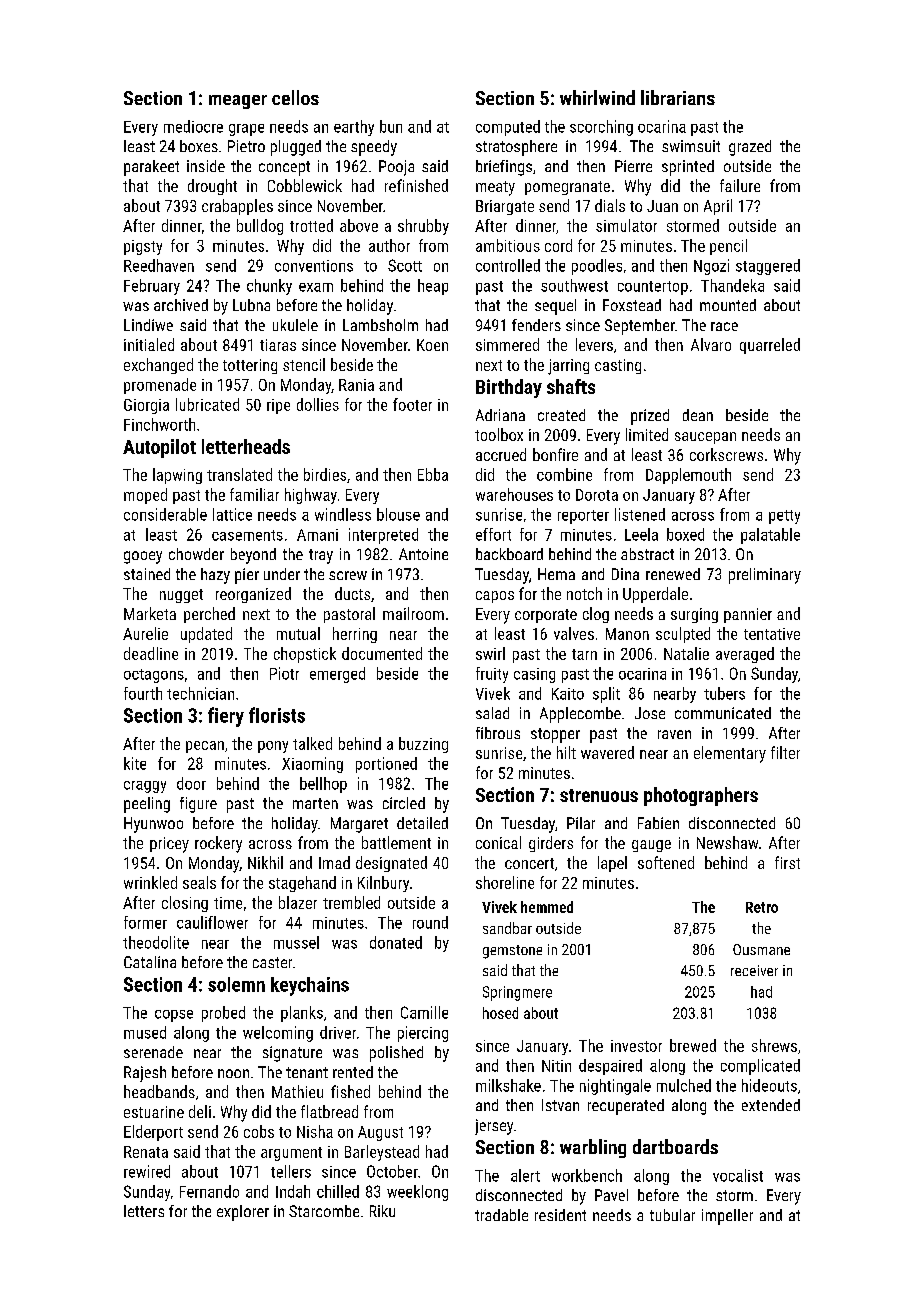 This image has height=1308, width=924. Describe the element at coordinates (145, 787) in the image. I see `craggy` at that location.
